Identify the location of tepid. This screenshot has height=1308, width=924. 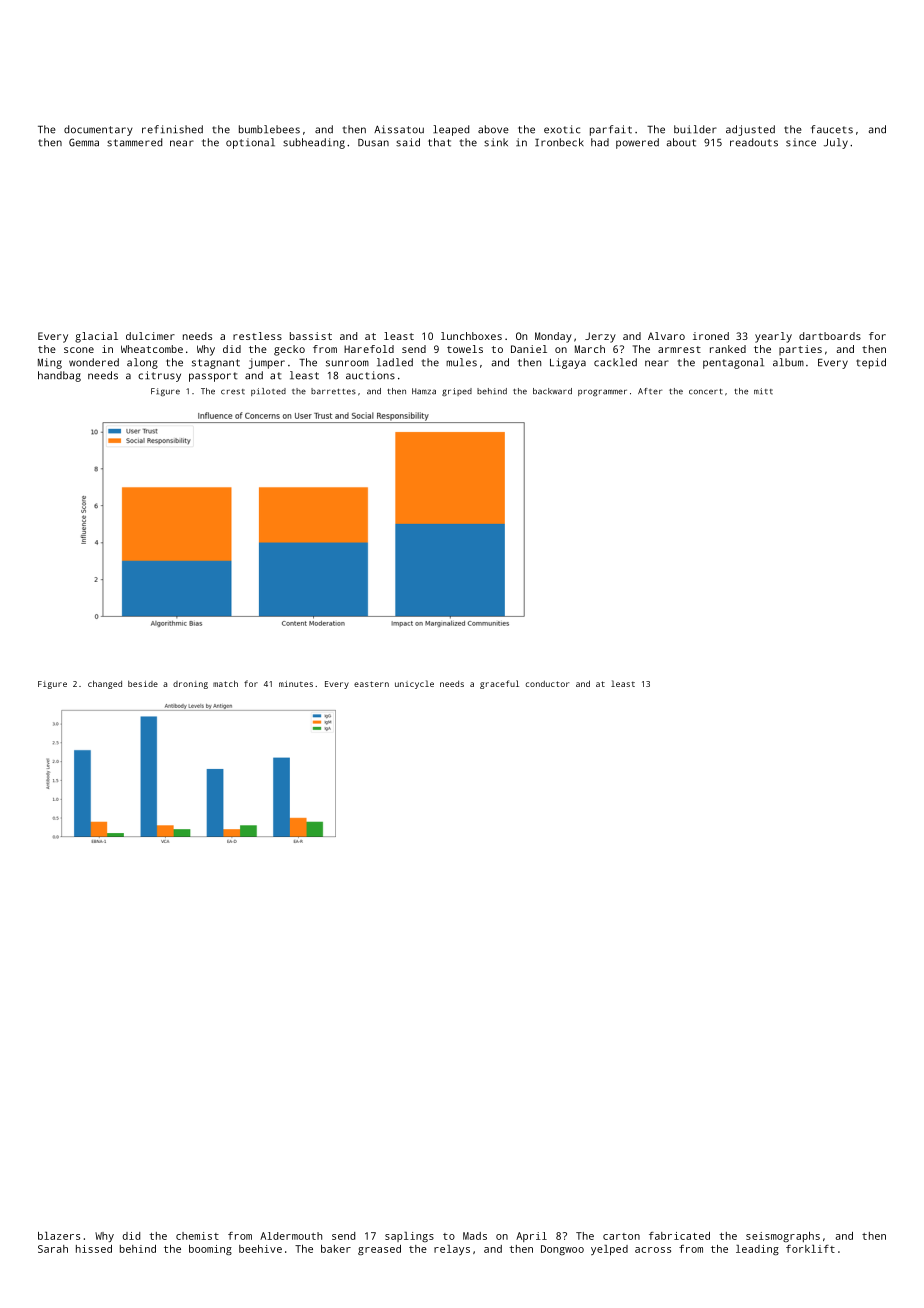
(871, 363).
